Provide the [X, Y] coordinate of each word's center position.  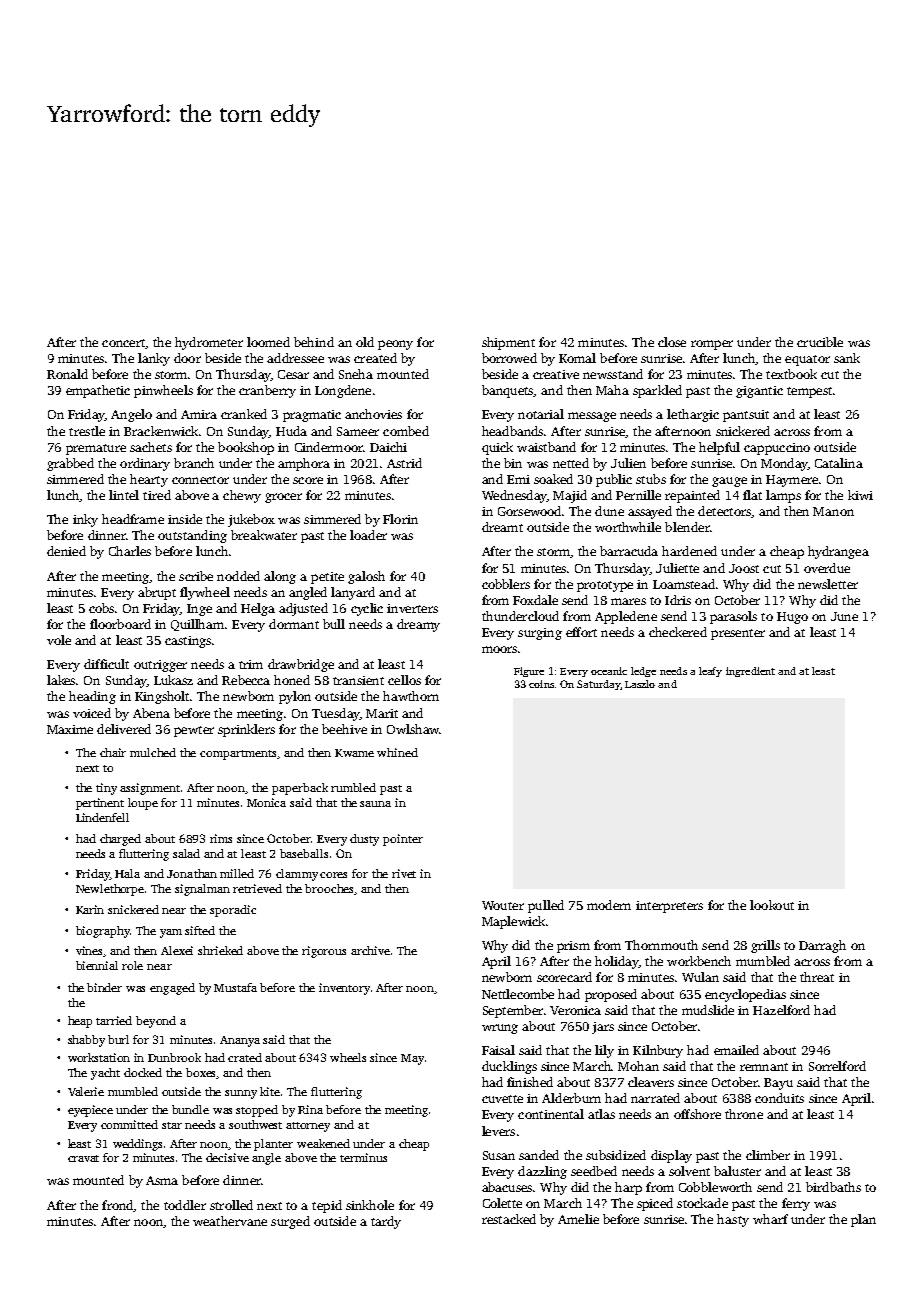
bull [334, 624]
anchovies [373, 414]
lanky [154, 359]
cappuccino [777, 449]
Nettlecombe [518, 994]
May [412, 1059]
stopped [257, 1111]
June [844, 616]
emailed [736, 1050]
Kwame [354, 753]
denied [66, 551]
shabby [86, 1041]
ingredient [750, 672]
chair [113, 752]
